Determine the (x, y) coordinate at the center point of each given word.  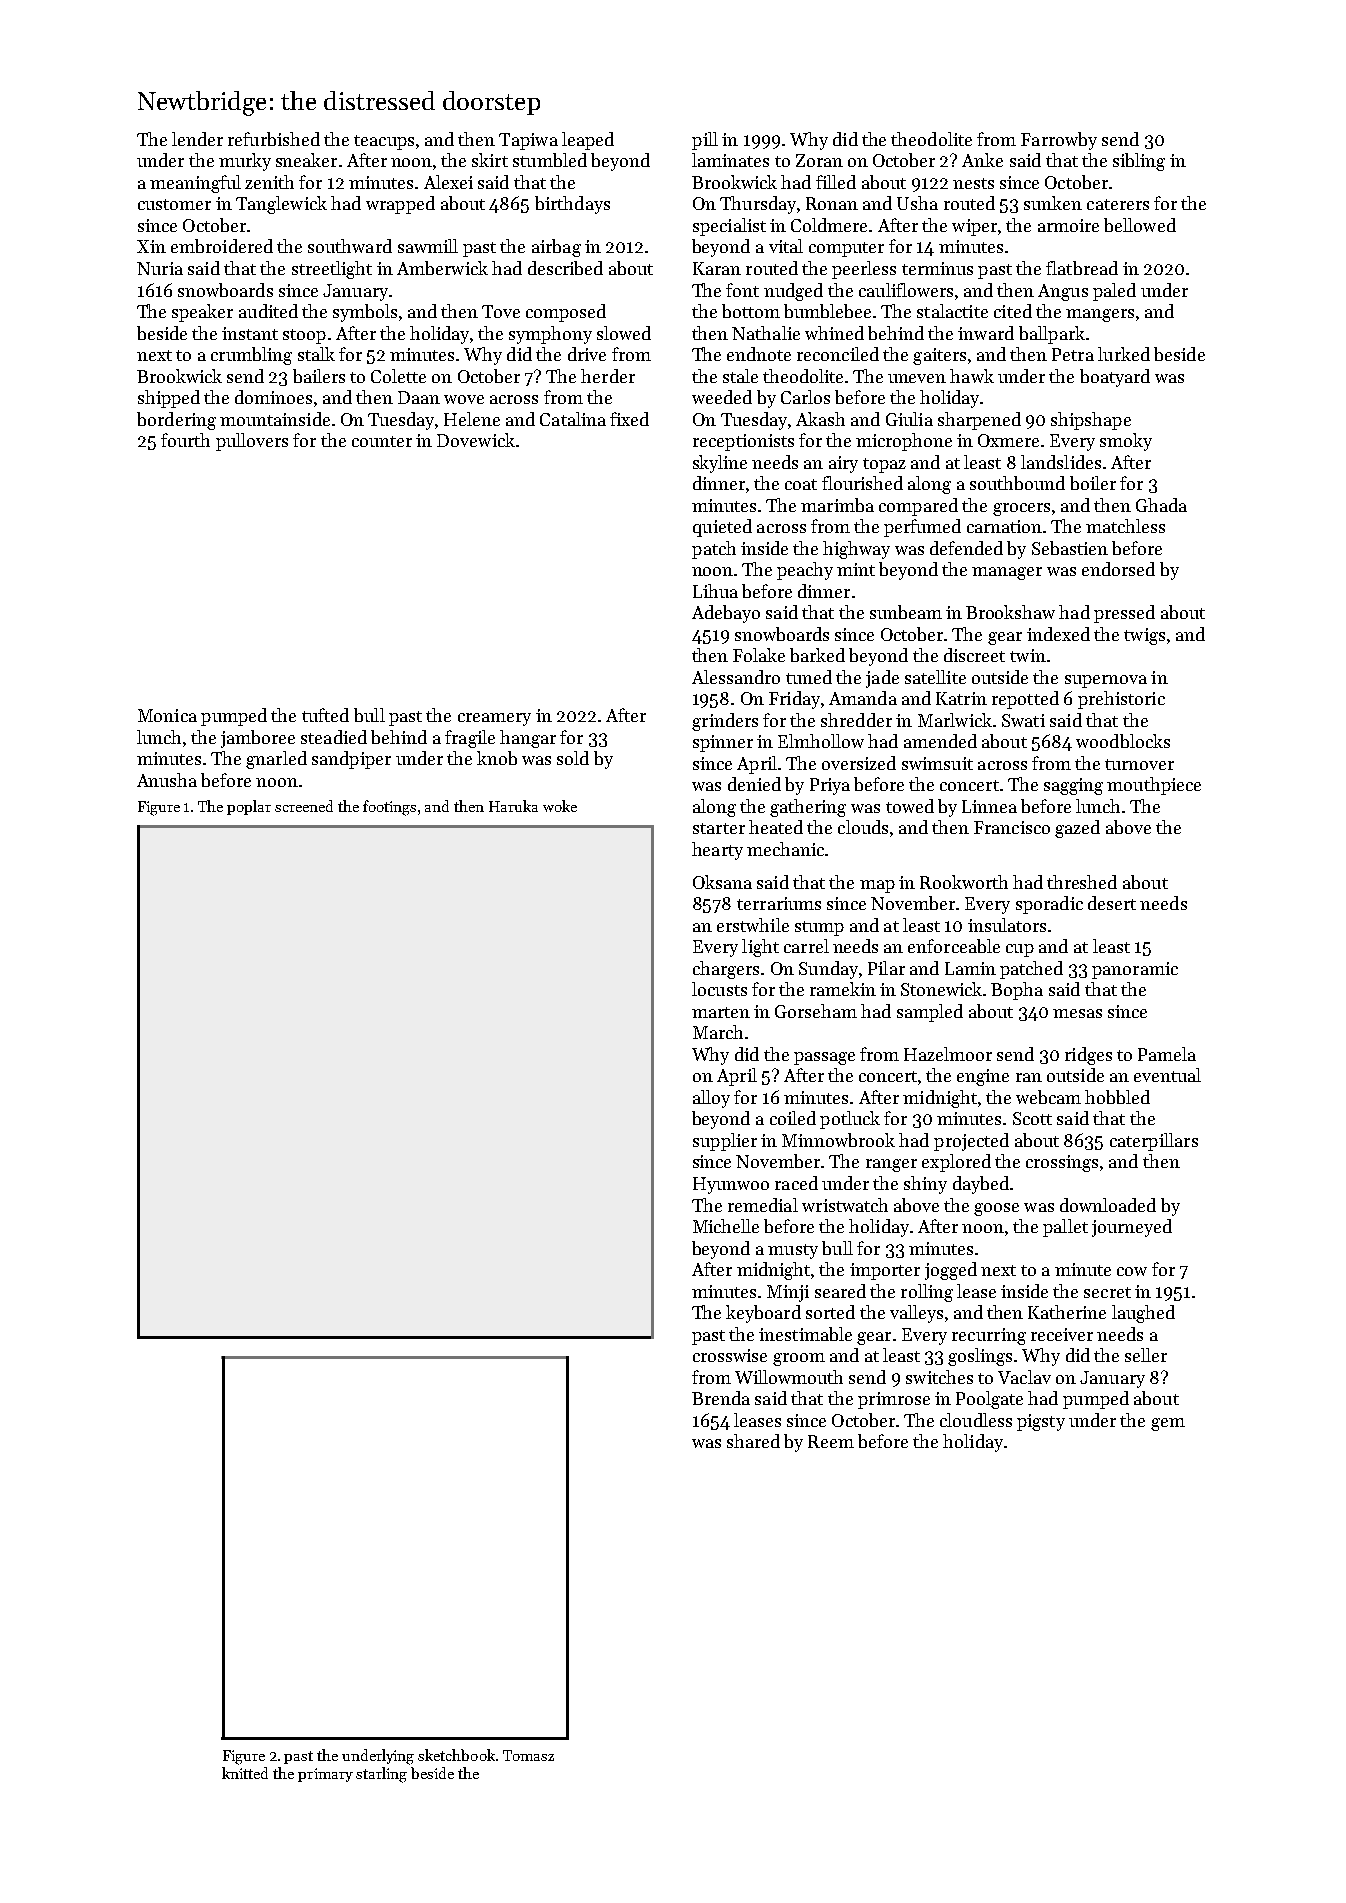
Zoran (819, 160)
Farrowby (1059, 141)
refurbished (274, 139)
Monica (167, 715)
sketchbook (456, 1755)
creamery (494, 719)
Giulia (909, 419)
